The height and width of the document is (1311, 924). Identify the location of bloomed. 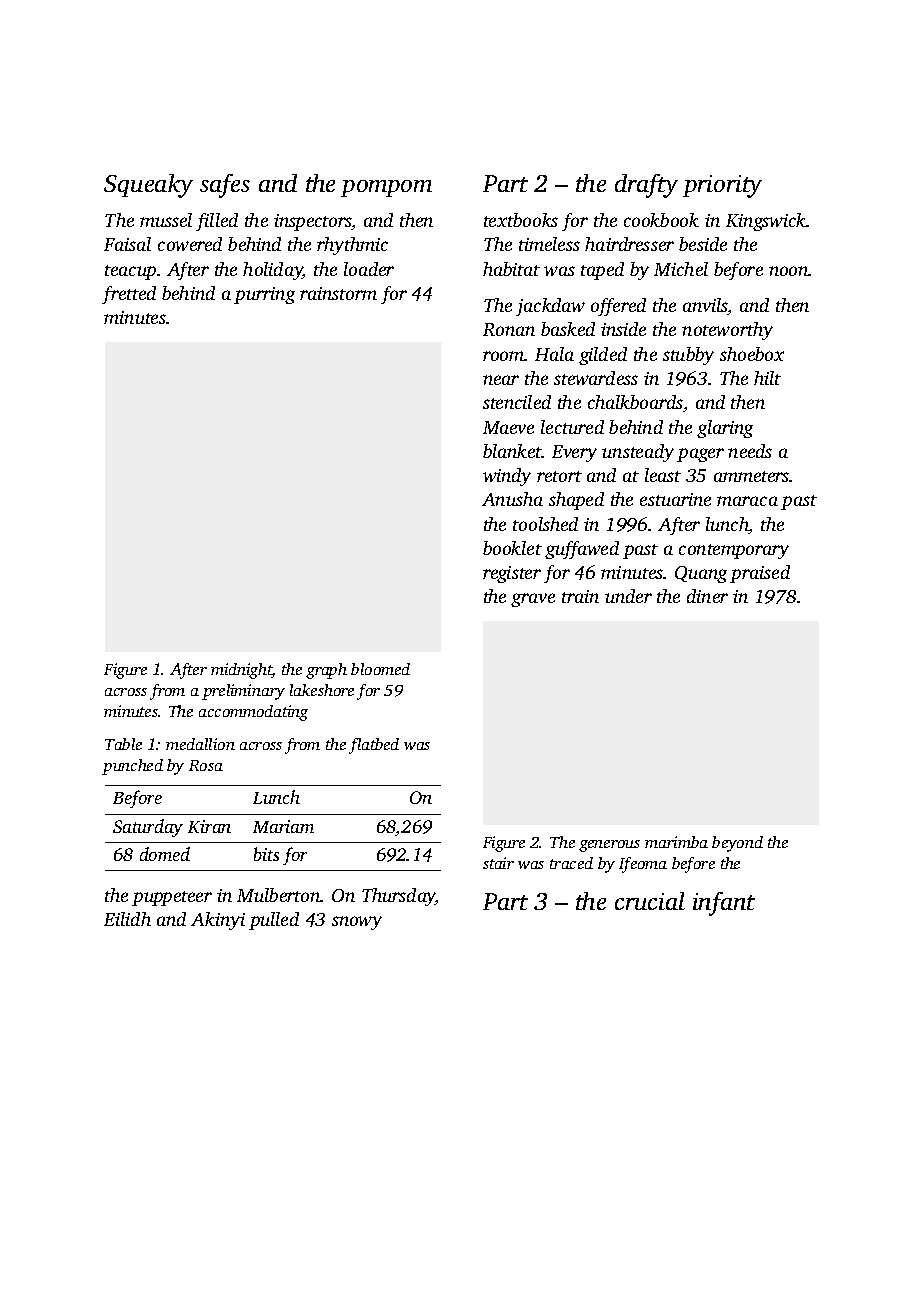
(380, 669).
